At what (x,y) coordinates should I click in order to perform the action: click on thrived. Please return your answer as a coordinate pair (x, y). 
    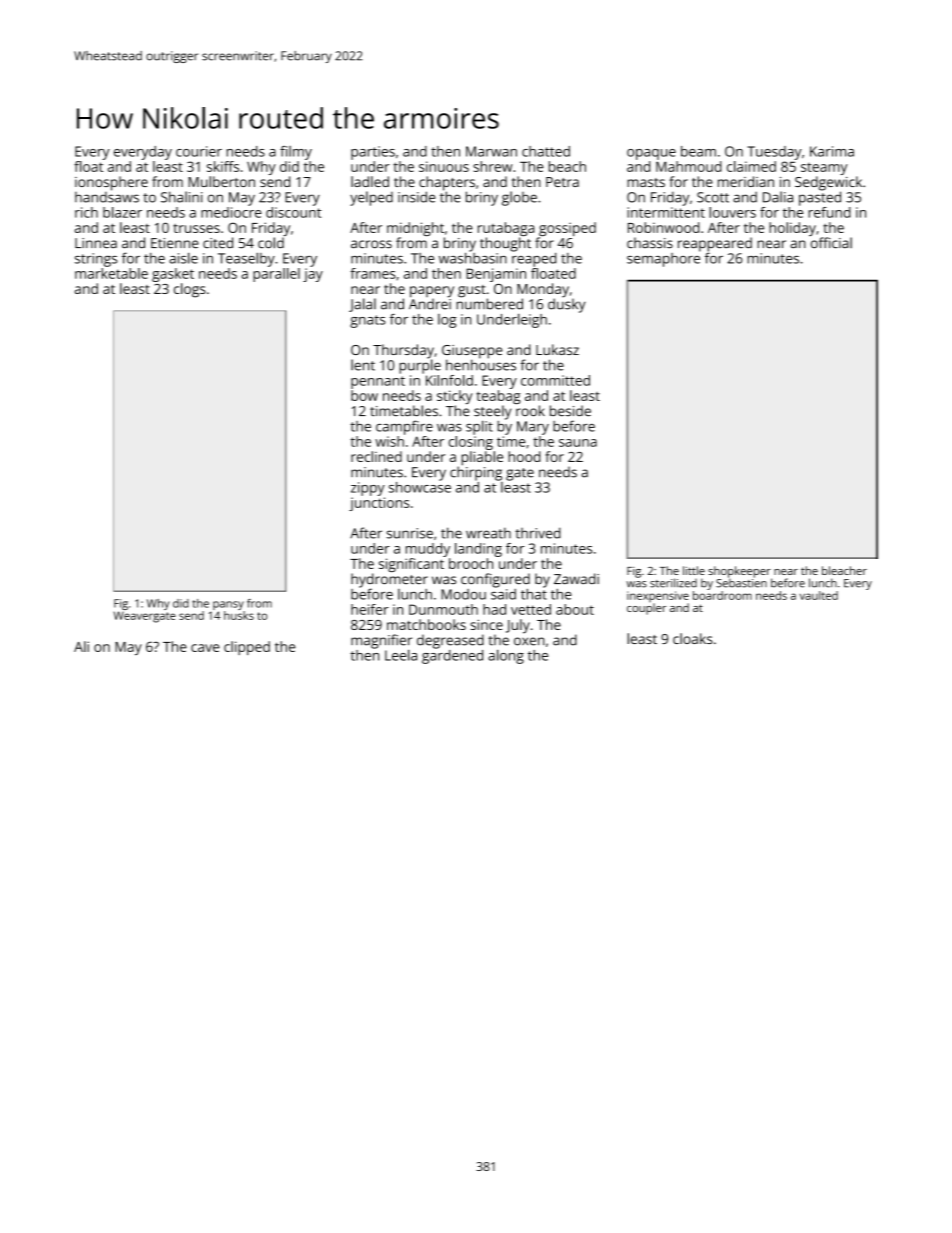
    Looking at the image, I should click on (538, 533).
